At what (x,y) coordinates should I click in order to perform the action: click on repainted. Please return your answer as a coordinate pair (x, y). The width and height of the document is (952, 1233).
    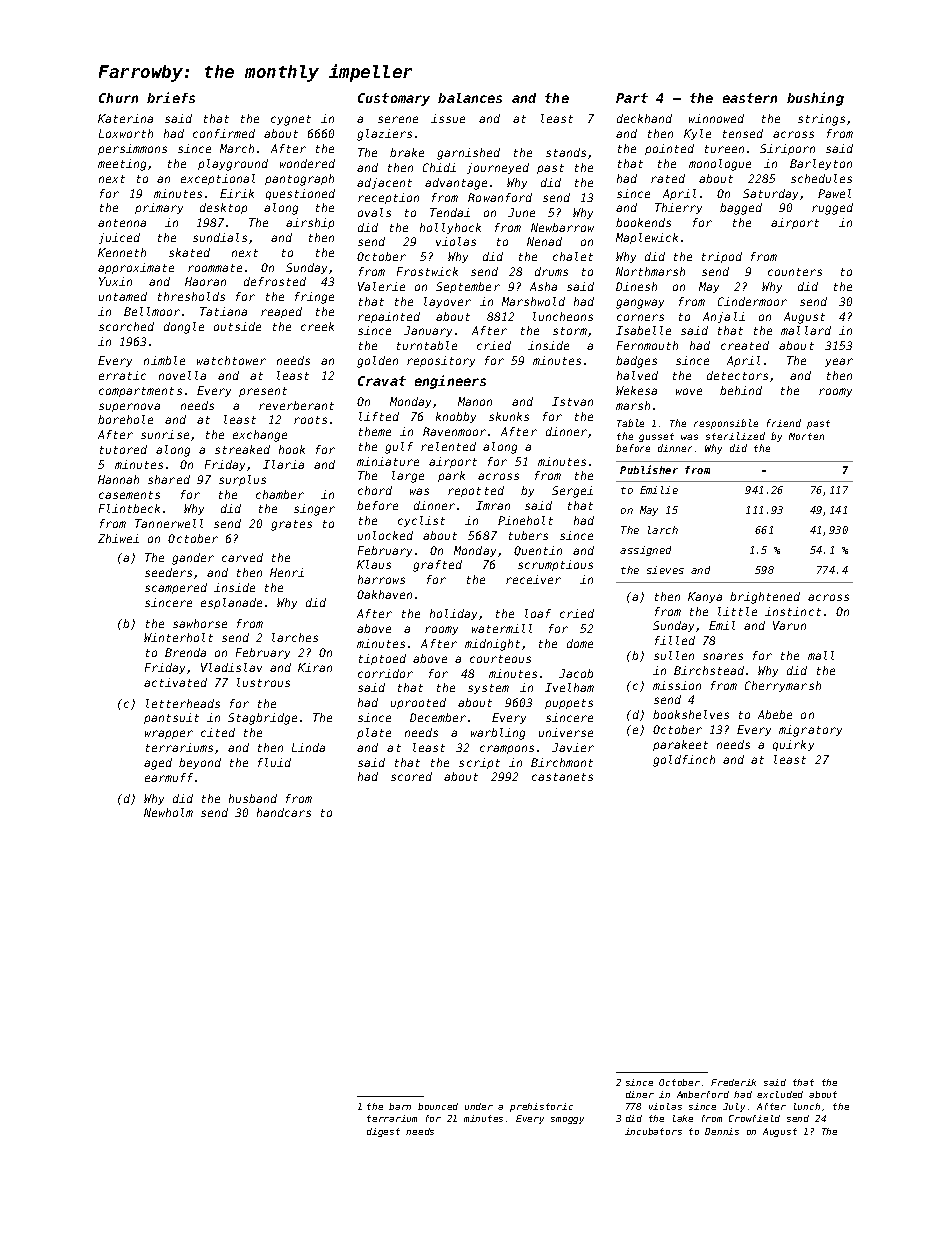
    Looking at the image, I should click on (389, 317).
